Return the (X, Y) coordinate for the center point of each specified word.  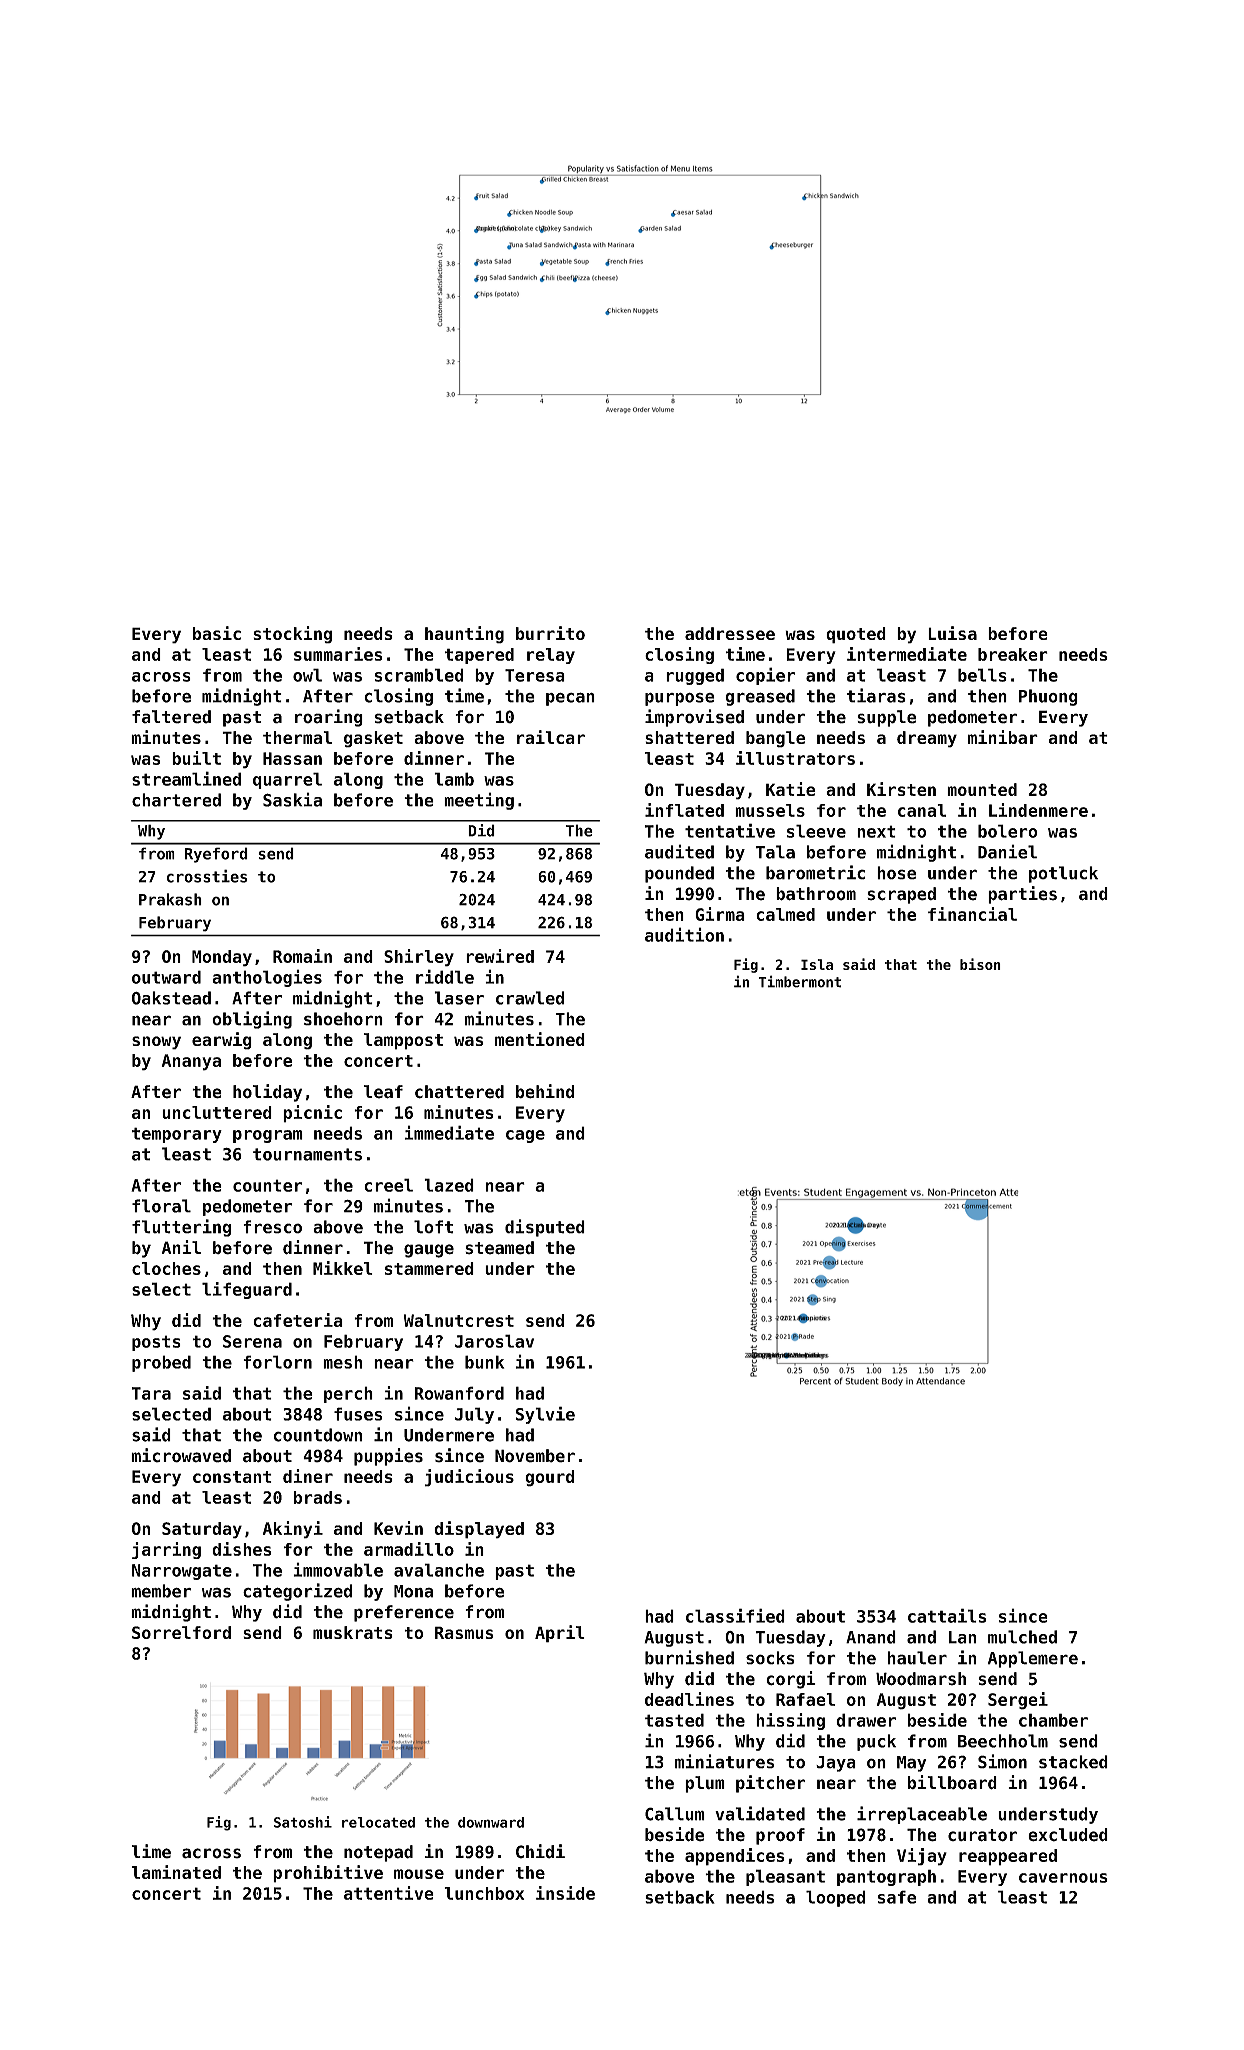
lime (151, 1851)
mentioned (540, 1039)
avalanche (439, 1570)
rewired (500, 956)
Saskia (292, 799)
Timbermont (800, 981)
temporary (177, 1135)
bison (980, 964)
